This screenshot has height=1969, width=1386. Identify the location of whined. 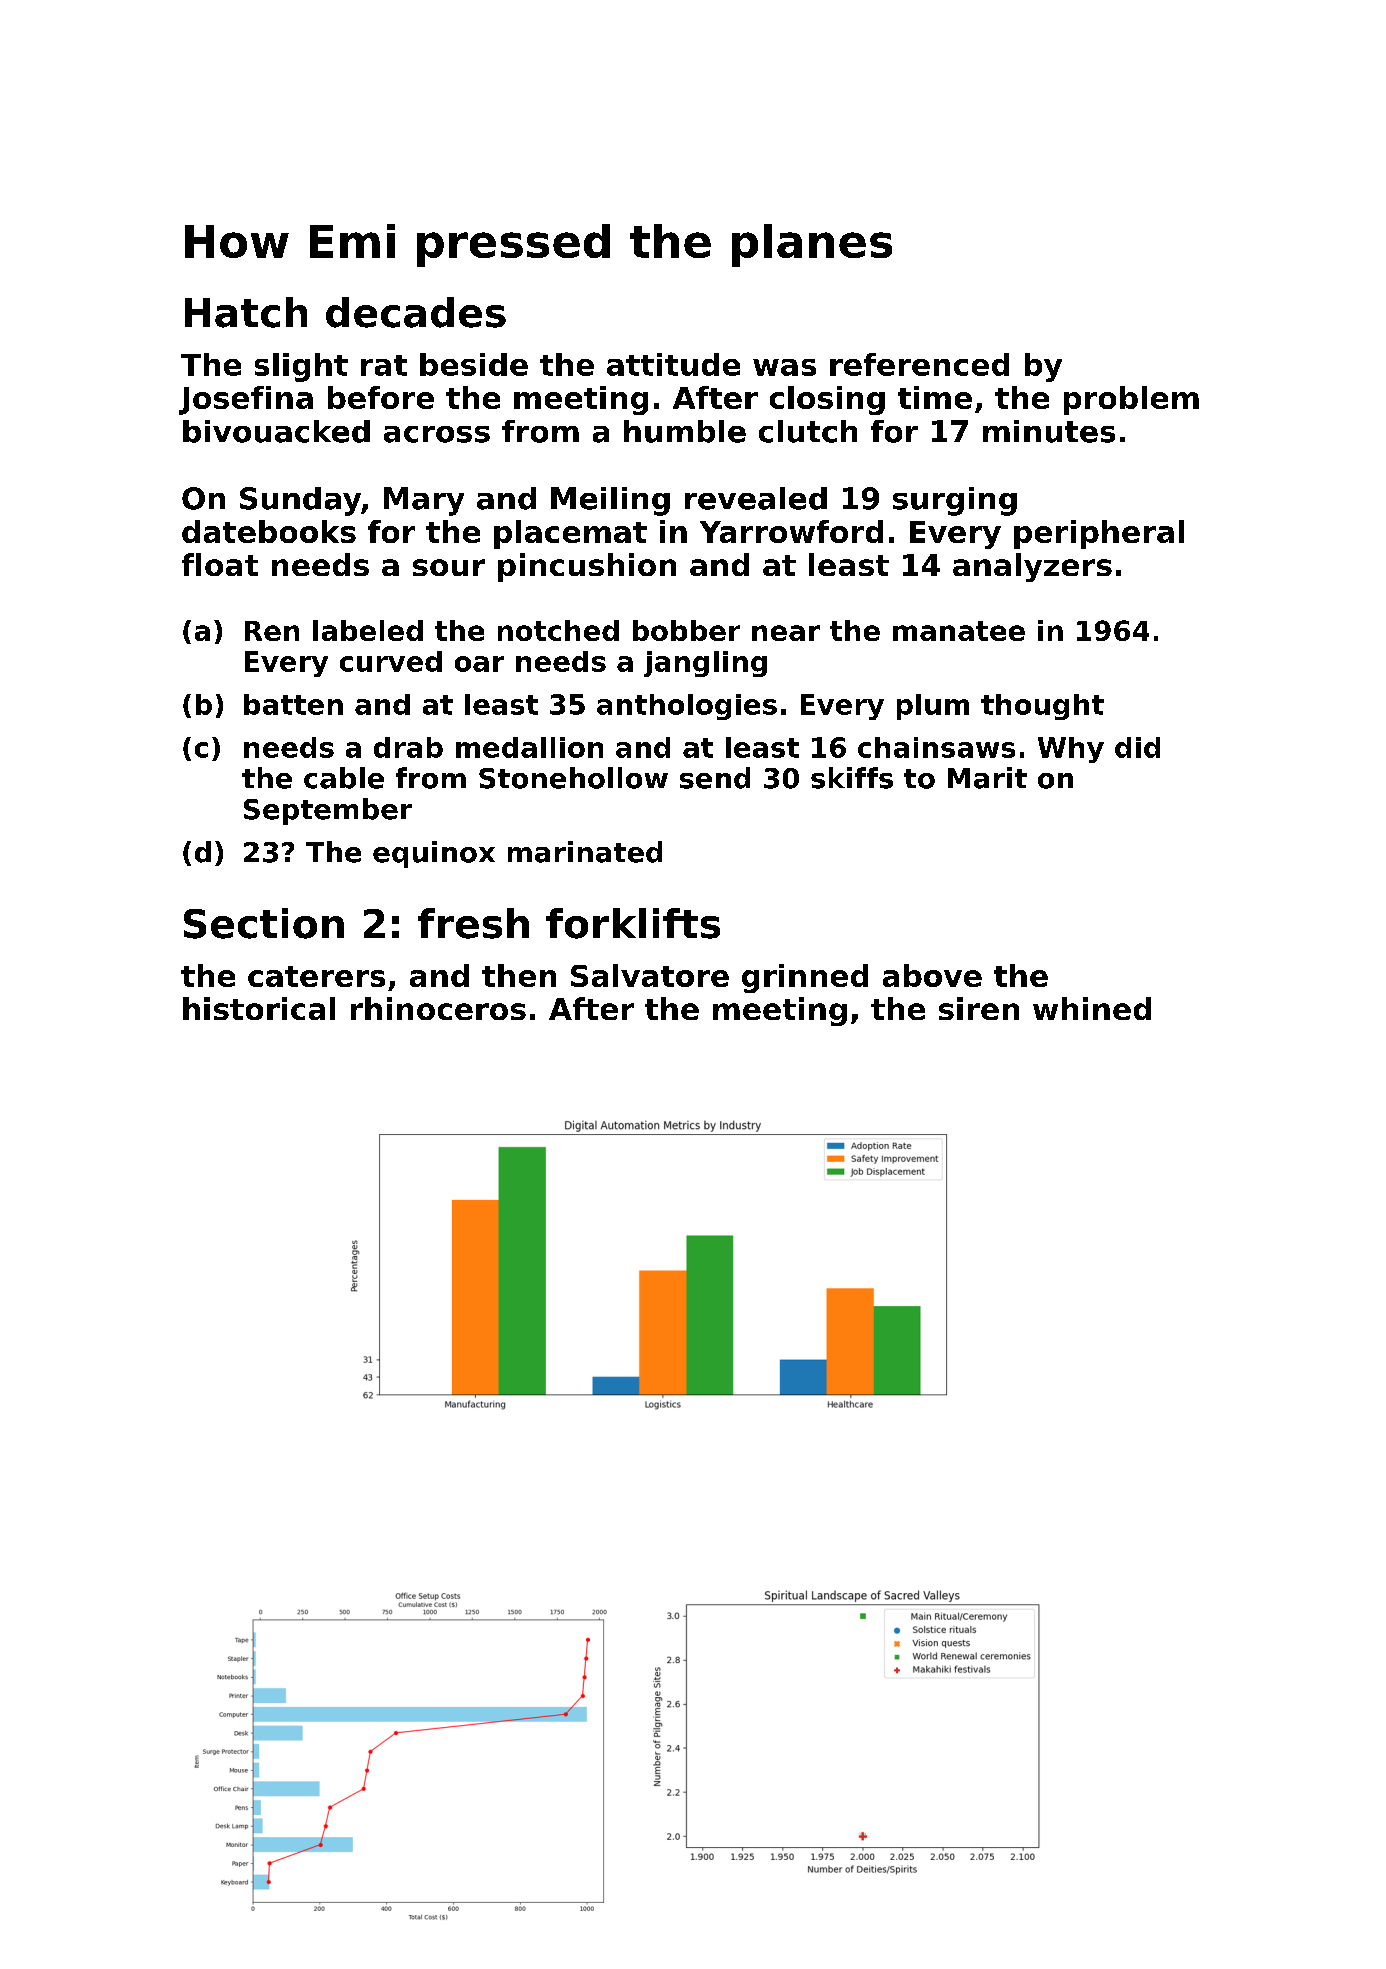
(1092, 1008).
